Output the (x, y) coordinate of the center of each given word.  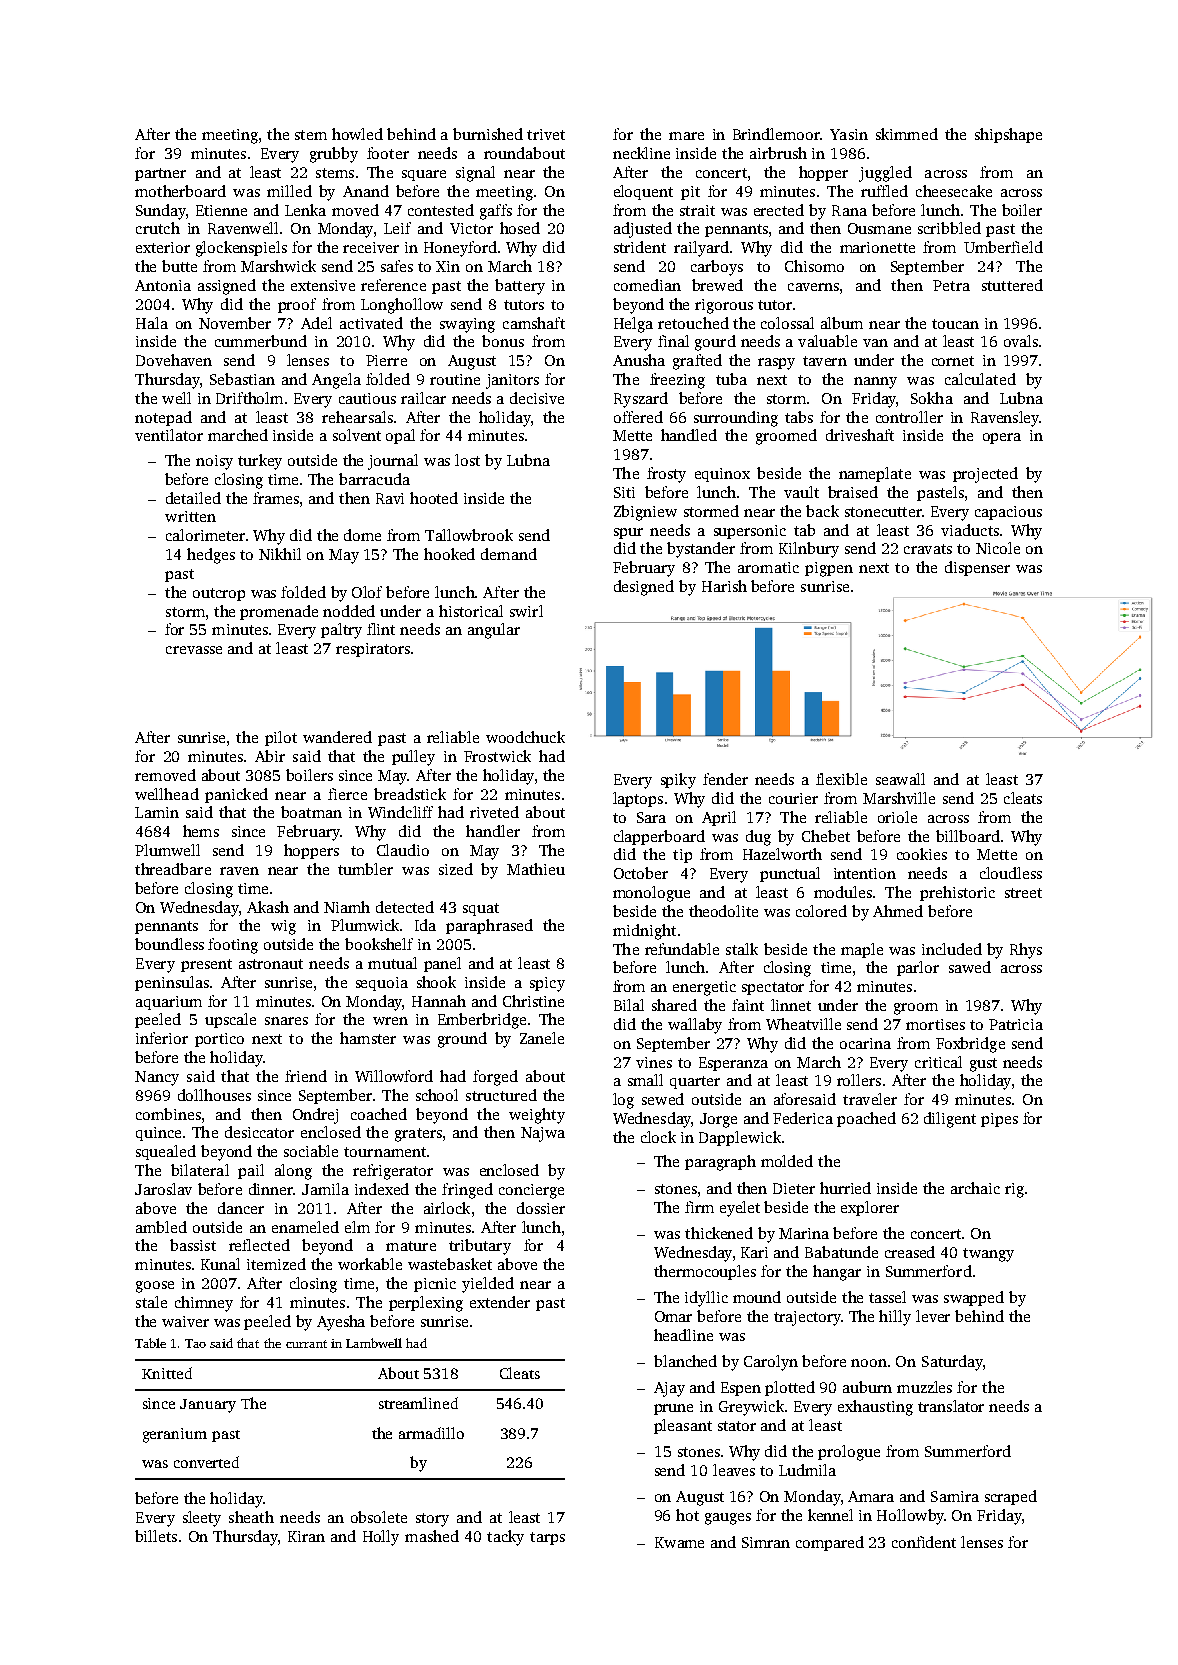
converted (206, 1462)
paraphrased (489, 926)
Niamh (347, 907)
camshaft (534, 323)
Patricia (1016, 1024)
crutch (158, 228)
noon (869, 1363)
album (842, 323)
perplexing (426, 1304)
